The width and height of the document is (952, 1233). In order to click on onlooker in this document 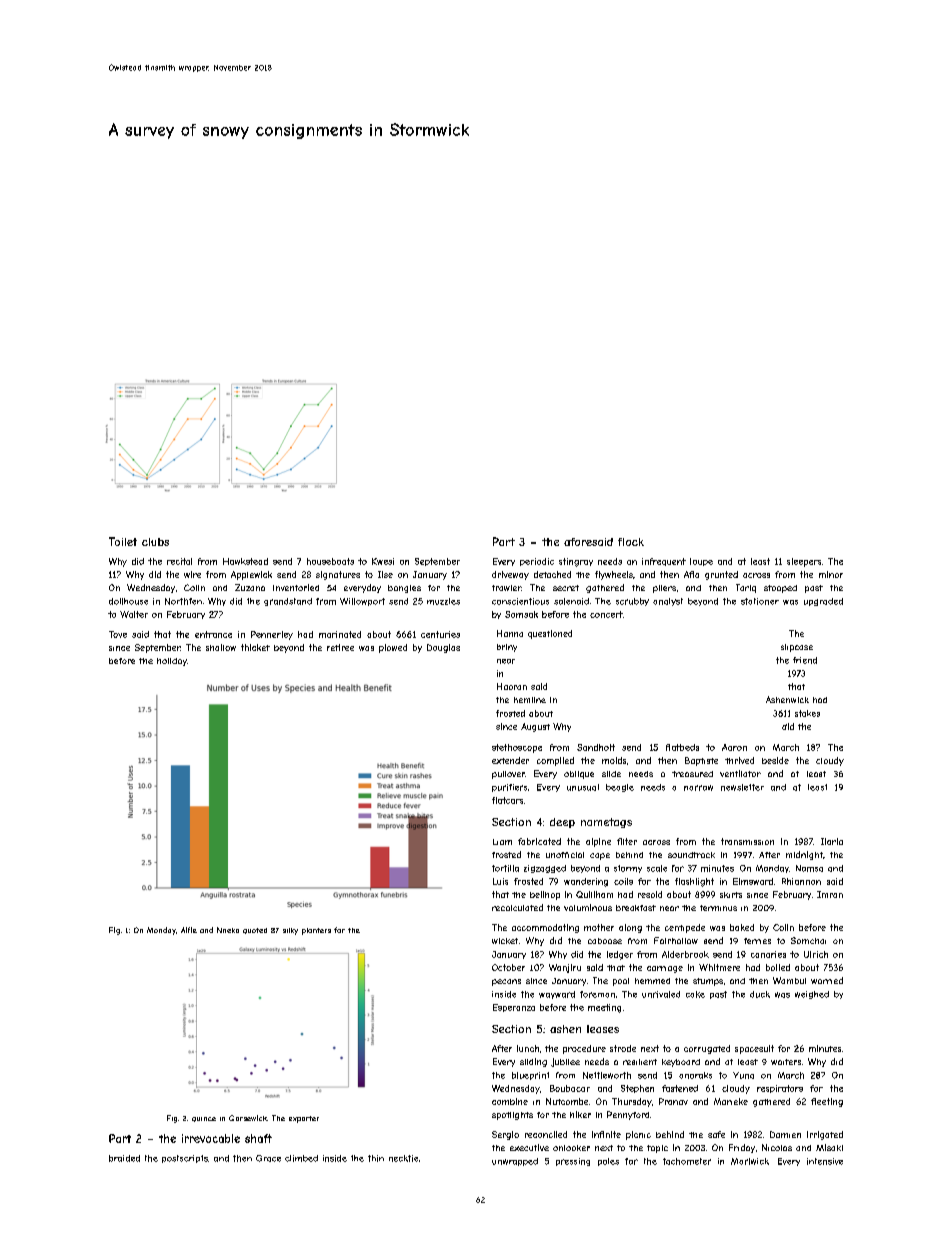, I will do `click(571, 1148)`.
